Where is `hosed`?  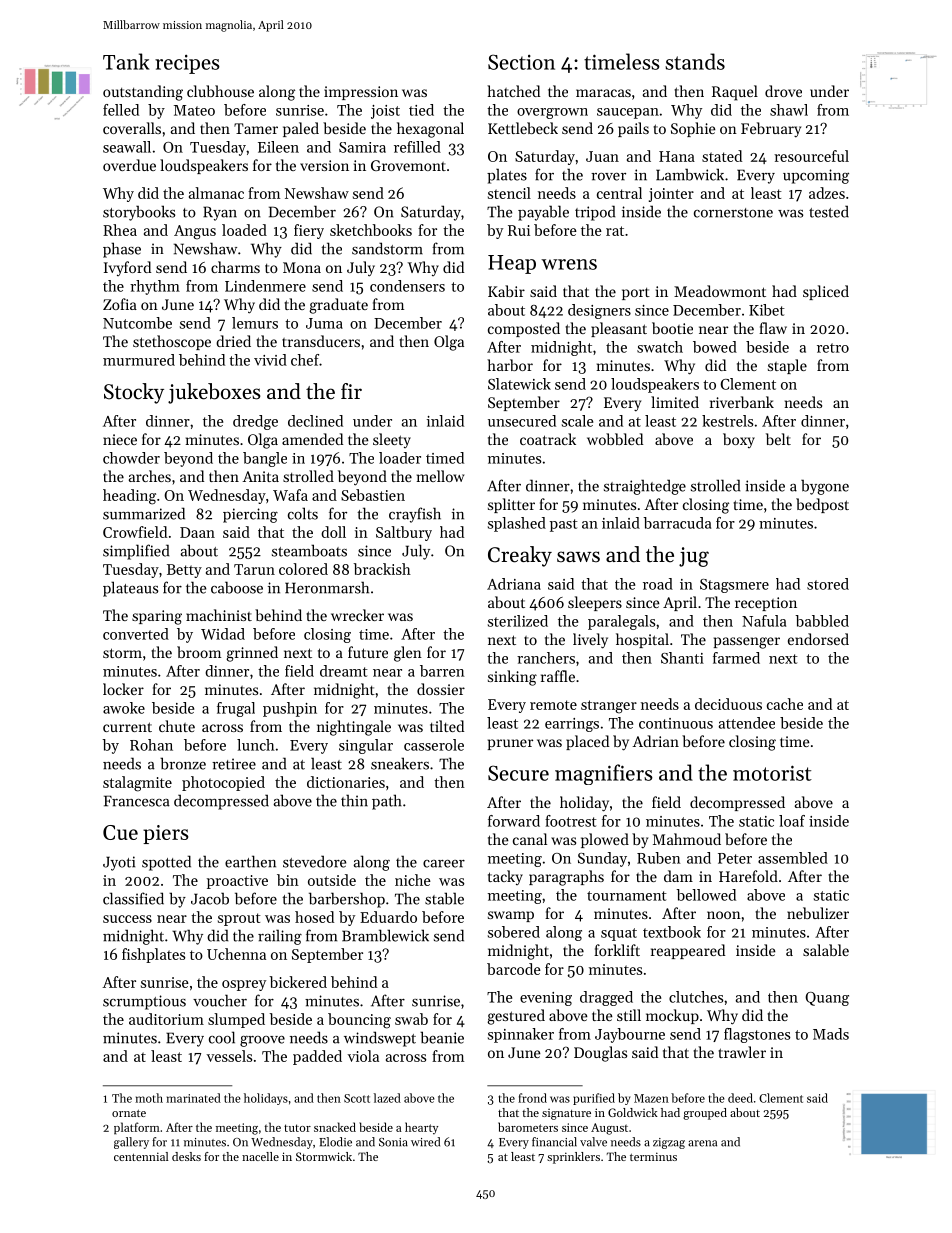 hosed is located at coordinates (314, 917).
